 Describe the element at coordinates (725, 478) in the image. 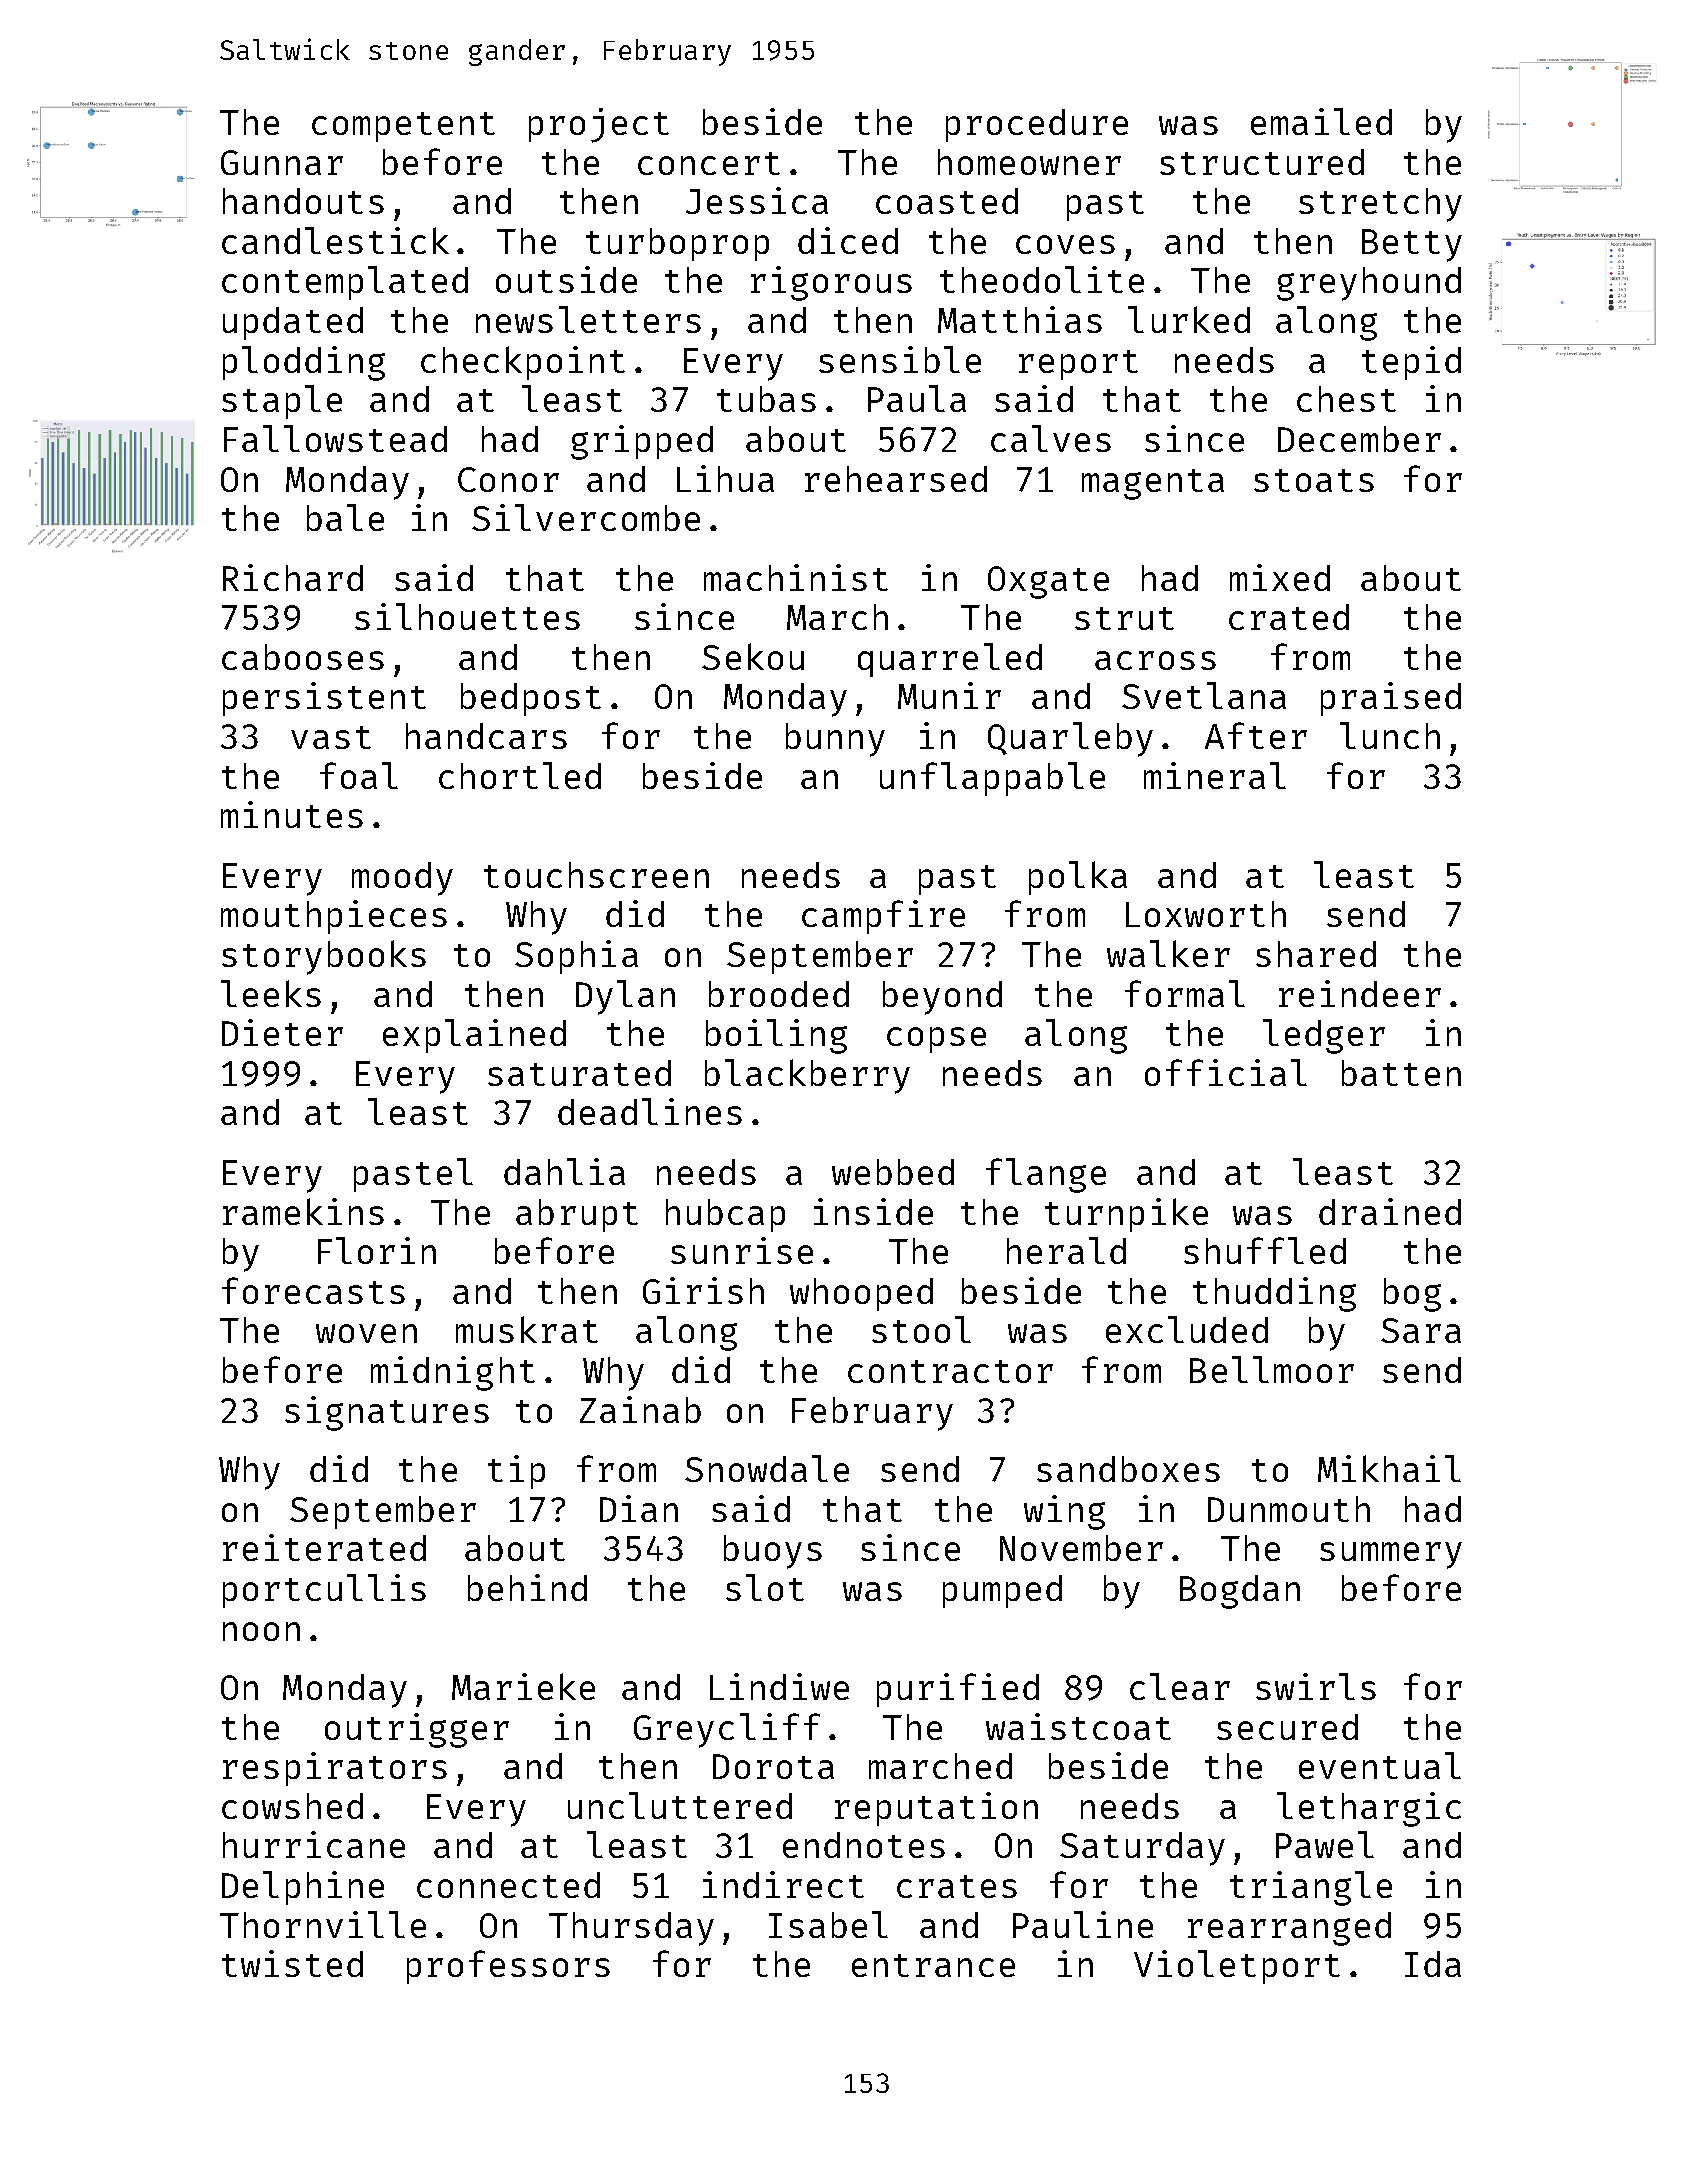

I see `Lihua` at that location.
